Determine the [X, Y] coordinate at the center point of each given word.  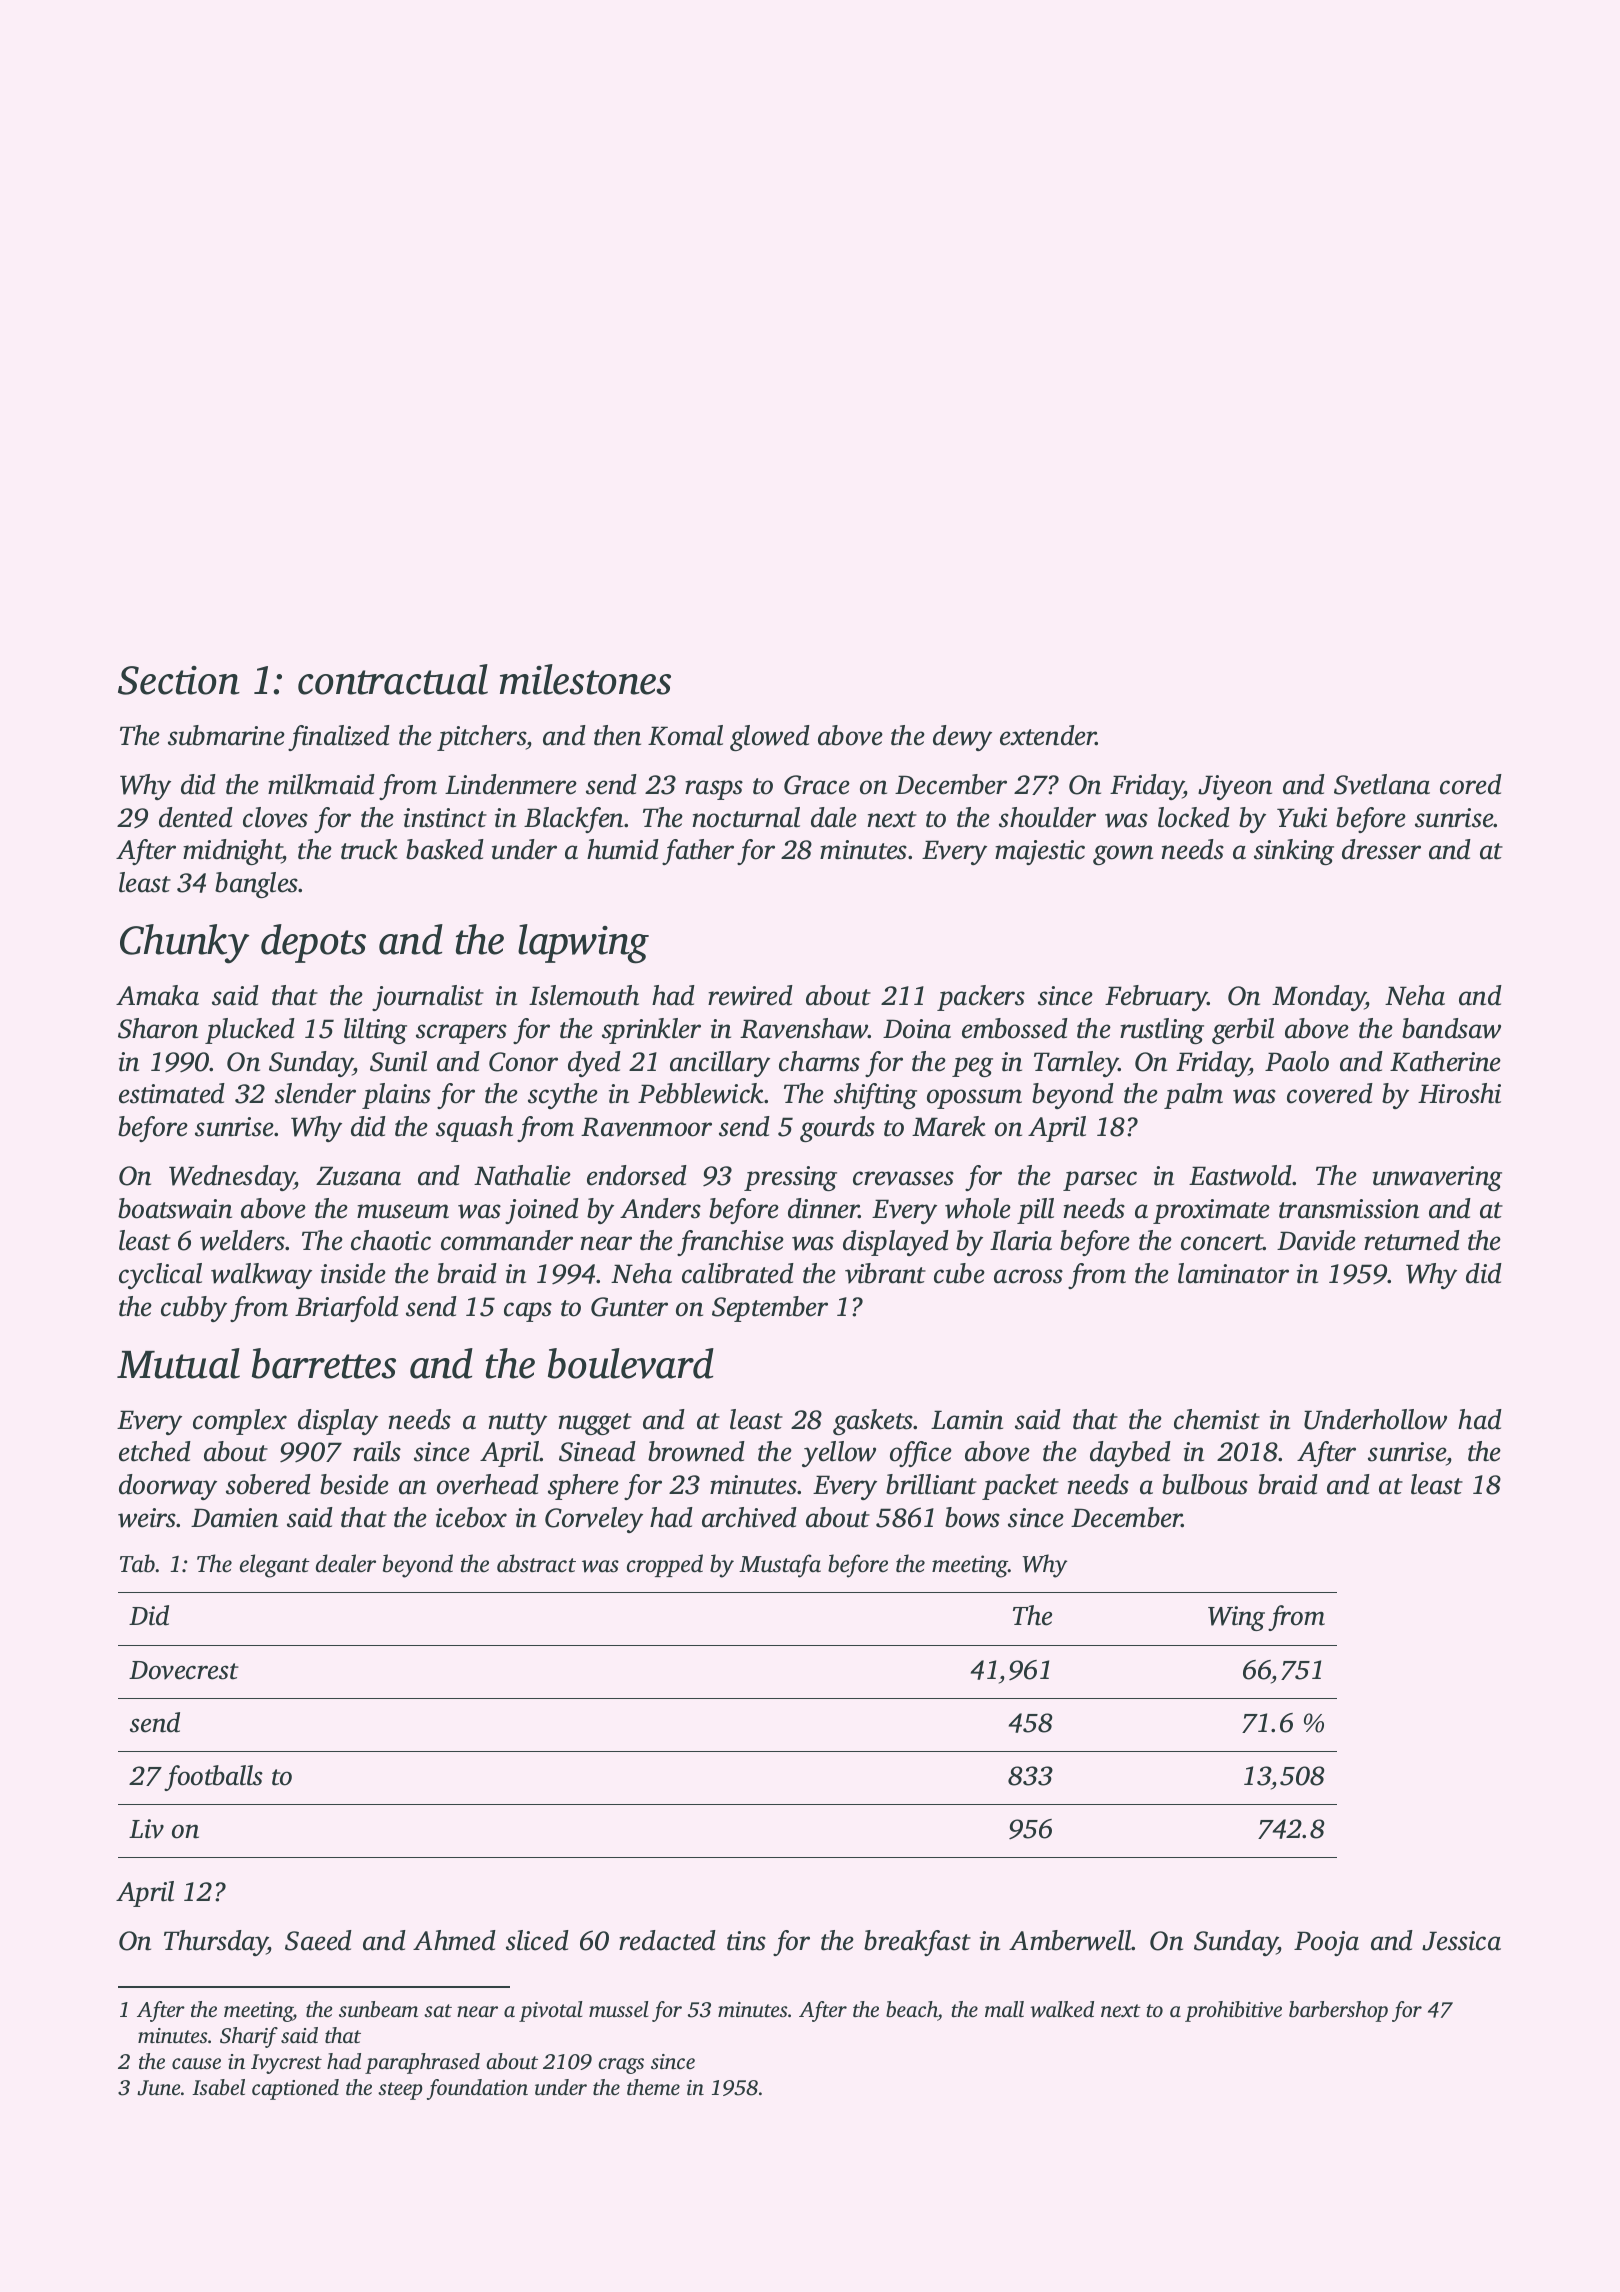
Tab [137, 1563]
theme [653, 2087]
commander [507, 1240]
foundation [477, 2089]
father [698, 852]
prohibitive [1233, 2011]
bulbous [1205, 1484]
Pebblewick [701, 1093]
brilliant [931, 1484]
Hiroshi [1459, 1093]
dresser [1381, 849]
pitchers [481, 738]
